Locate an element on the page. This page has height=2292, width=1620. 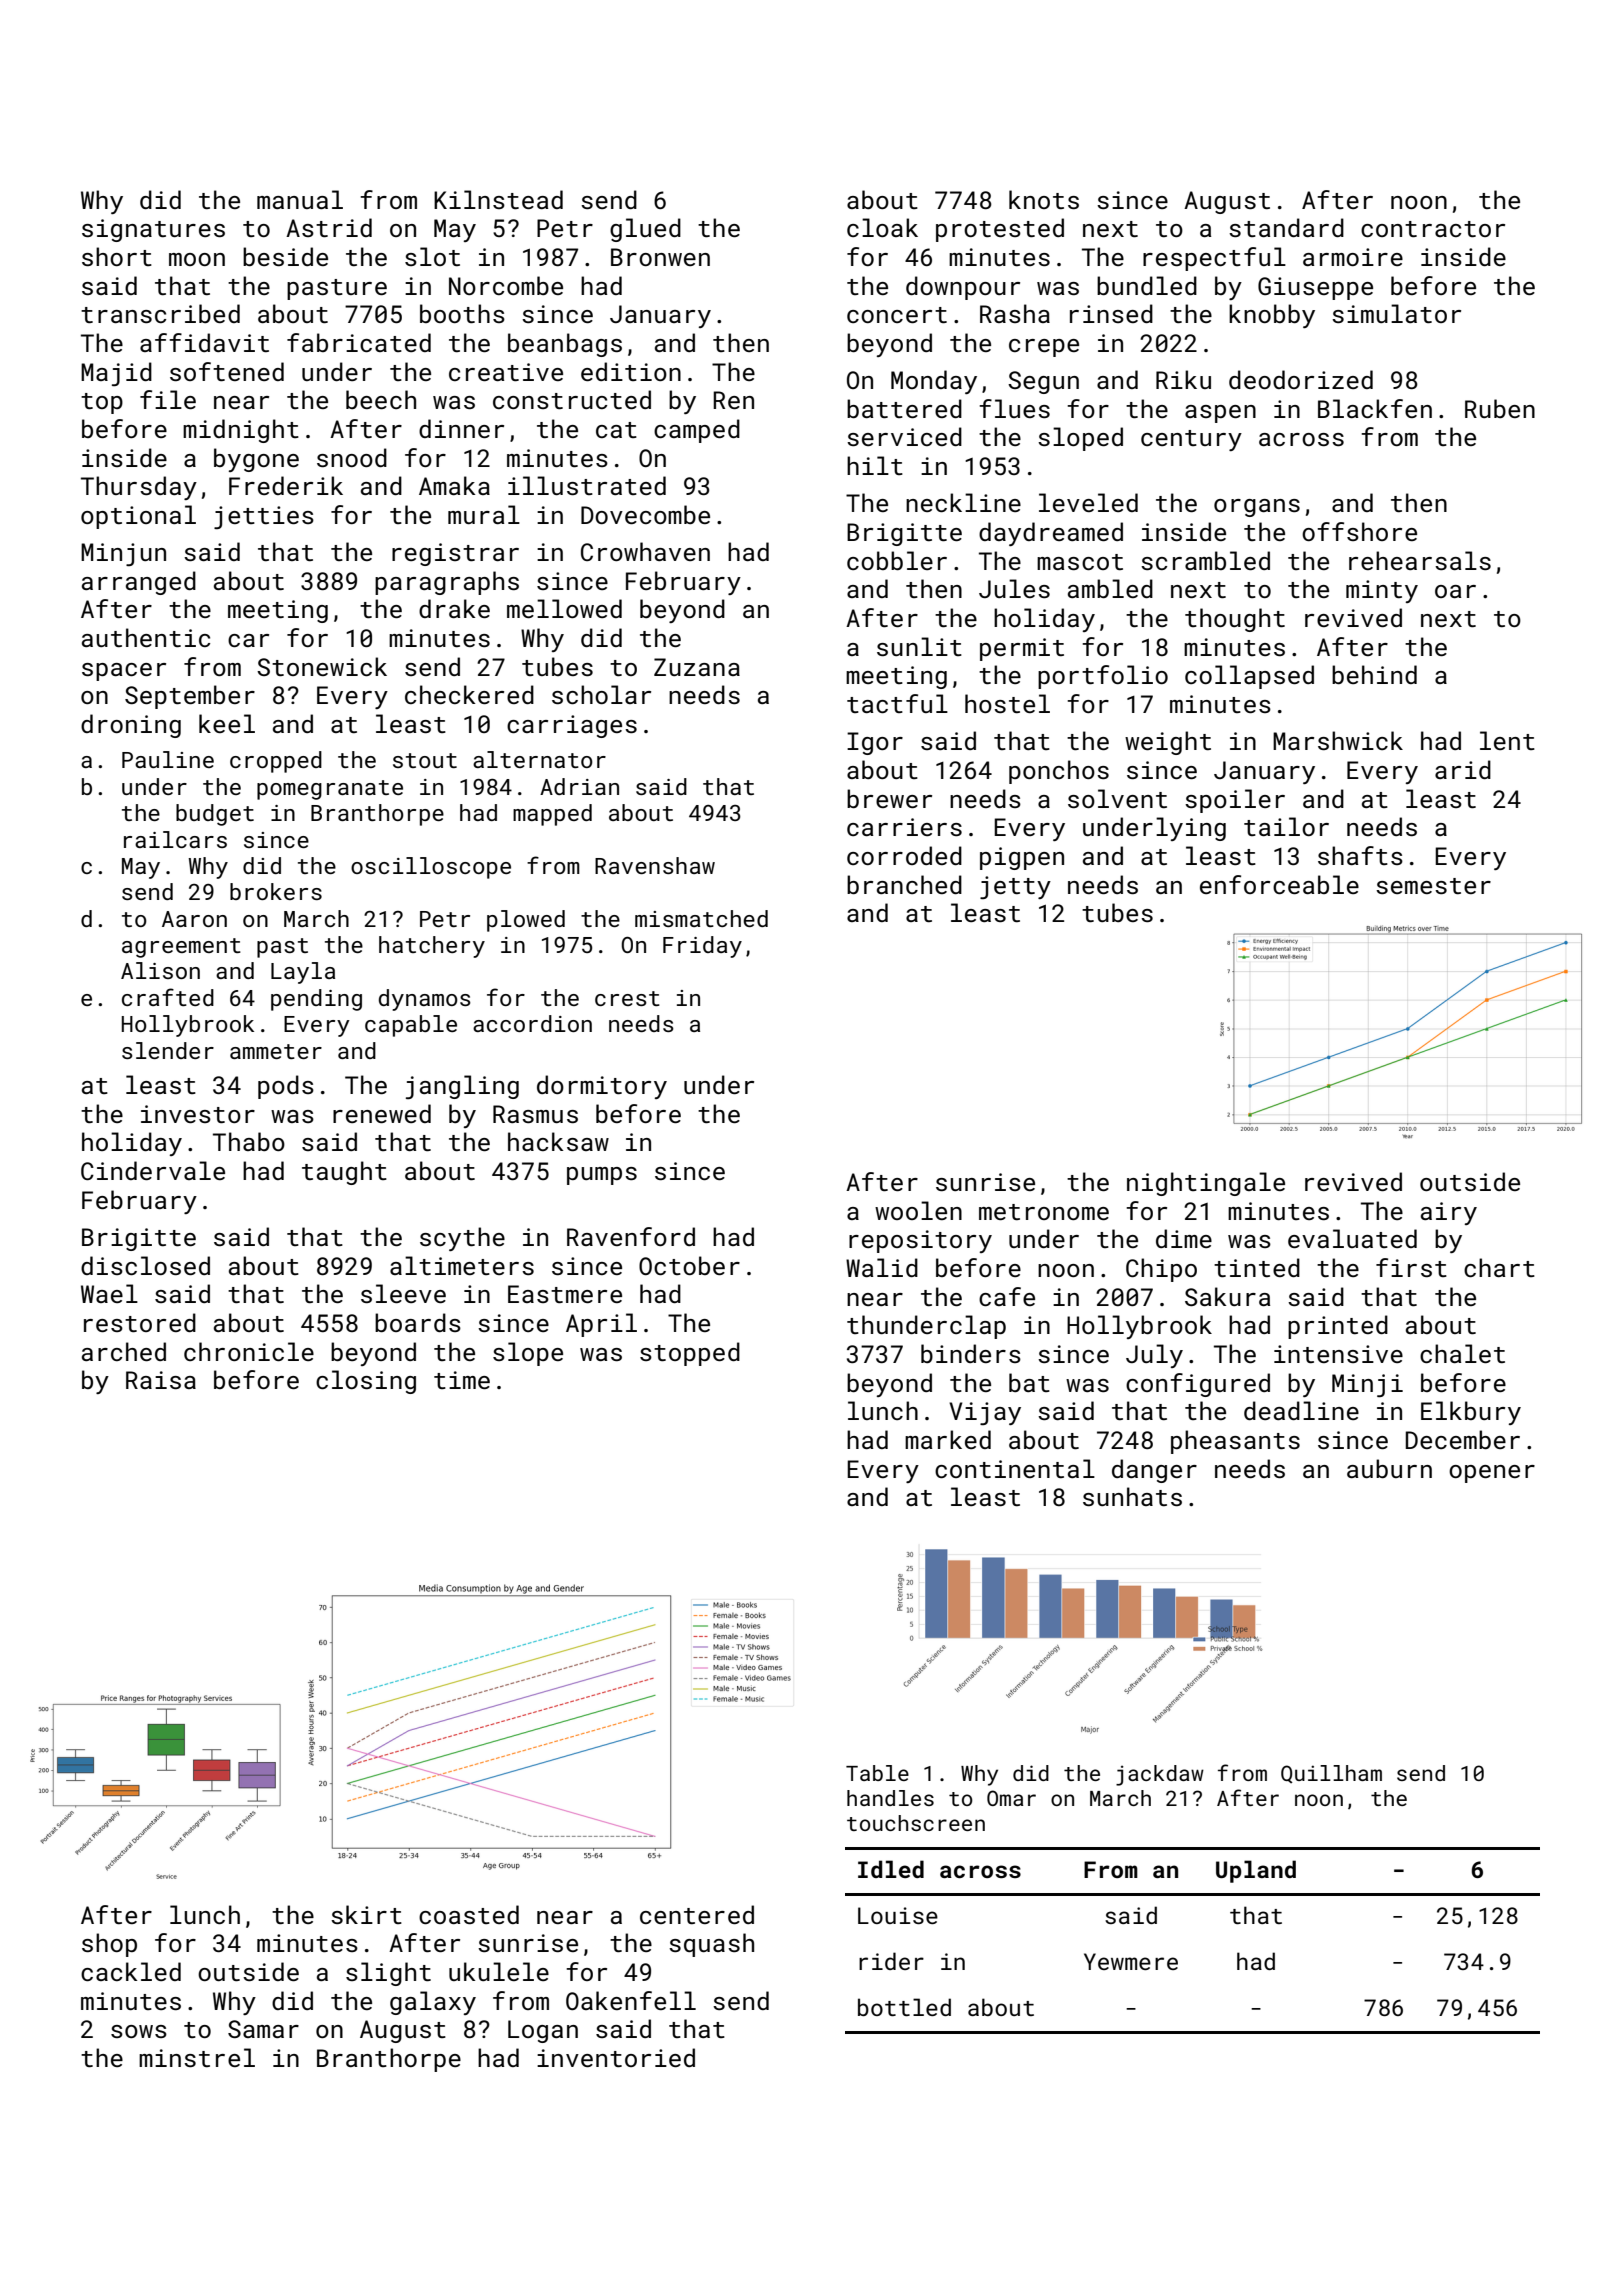
contractor is located at coordinates (1433, 229).
